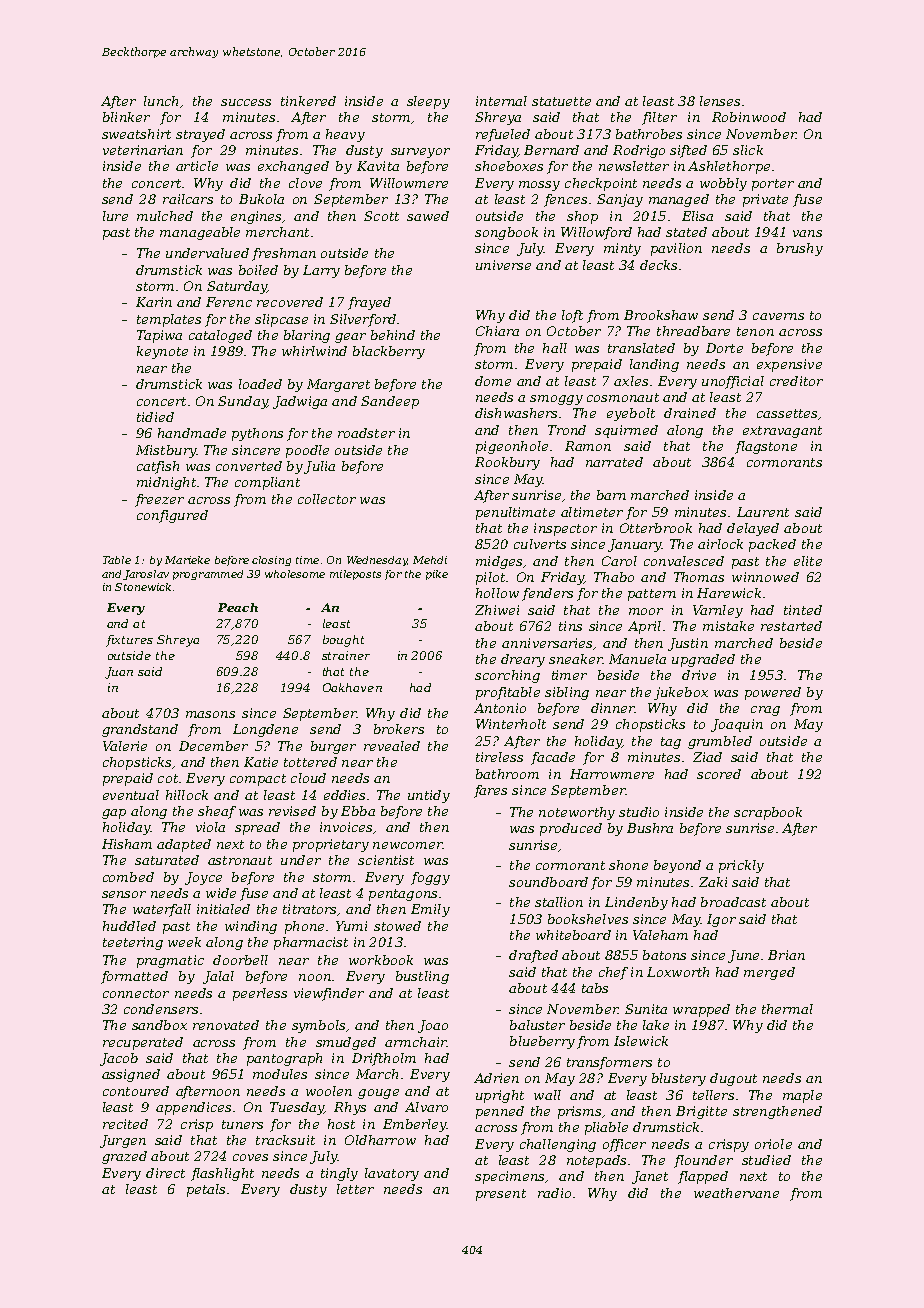 The width and height of the screenshot is (924, 1308). Describe the element at coordinates (293, 167) in the screenshot. I see `exchanged` at that location.
